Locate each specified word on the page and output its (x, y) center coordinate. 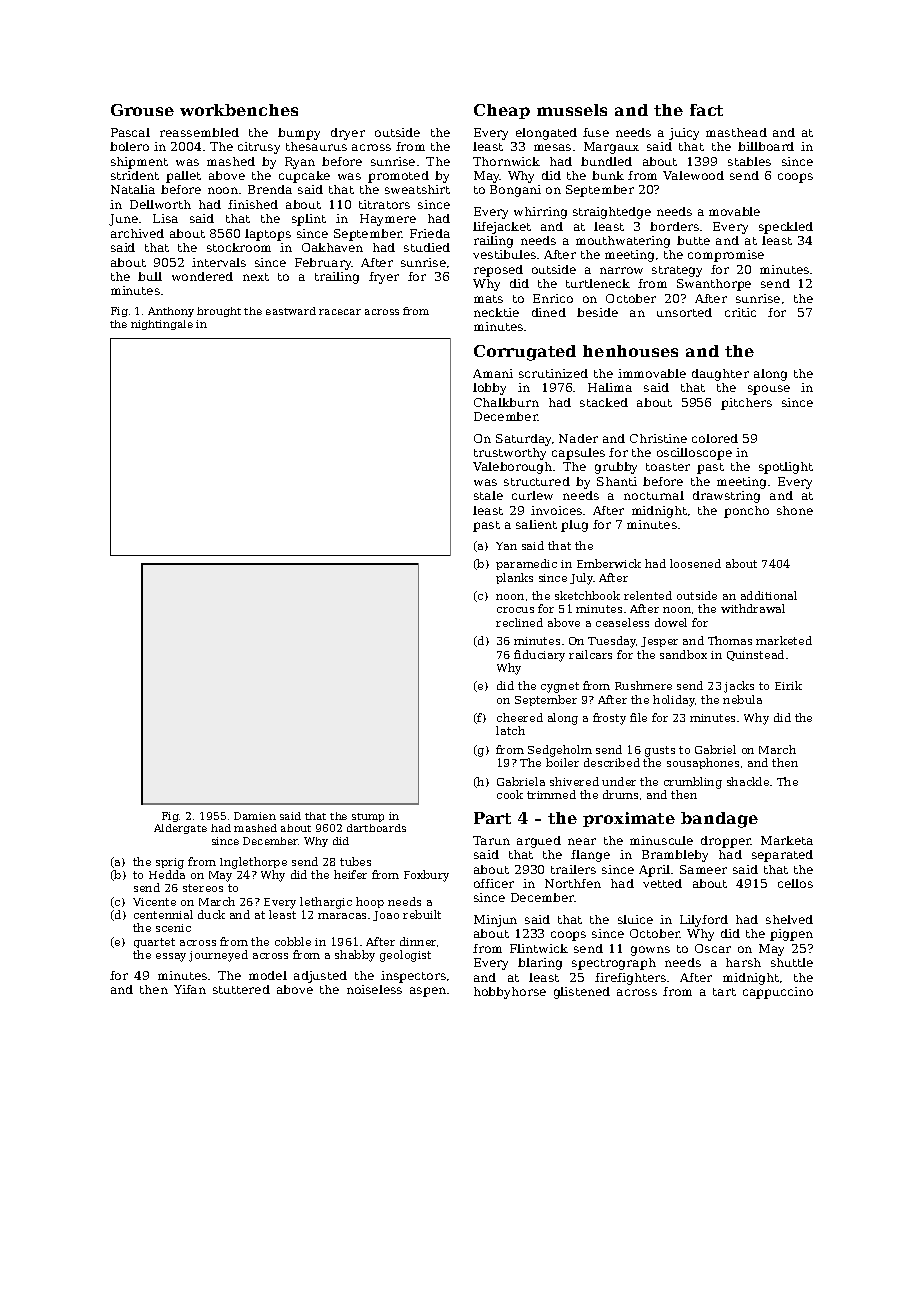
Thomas (730, 640)
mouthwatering (623, 242)
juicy (684, 134)
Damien (255, 816)
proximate (629, 819)
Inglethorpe (253, 863)
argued (539, 842)
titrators (384, 204)
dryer (348, 134)
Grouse (142, 110)
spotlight (786, 468)
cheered (520, 717)
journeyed (218, 956)
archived (137, 233)
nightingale (162, 325)
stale (488, 495)
